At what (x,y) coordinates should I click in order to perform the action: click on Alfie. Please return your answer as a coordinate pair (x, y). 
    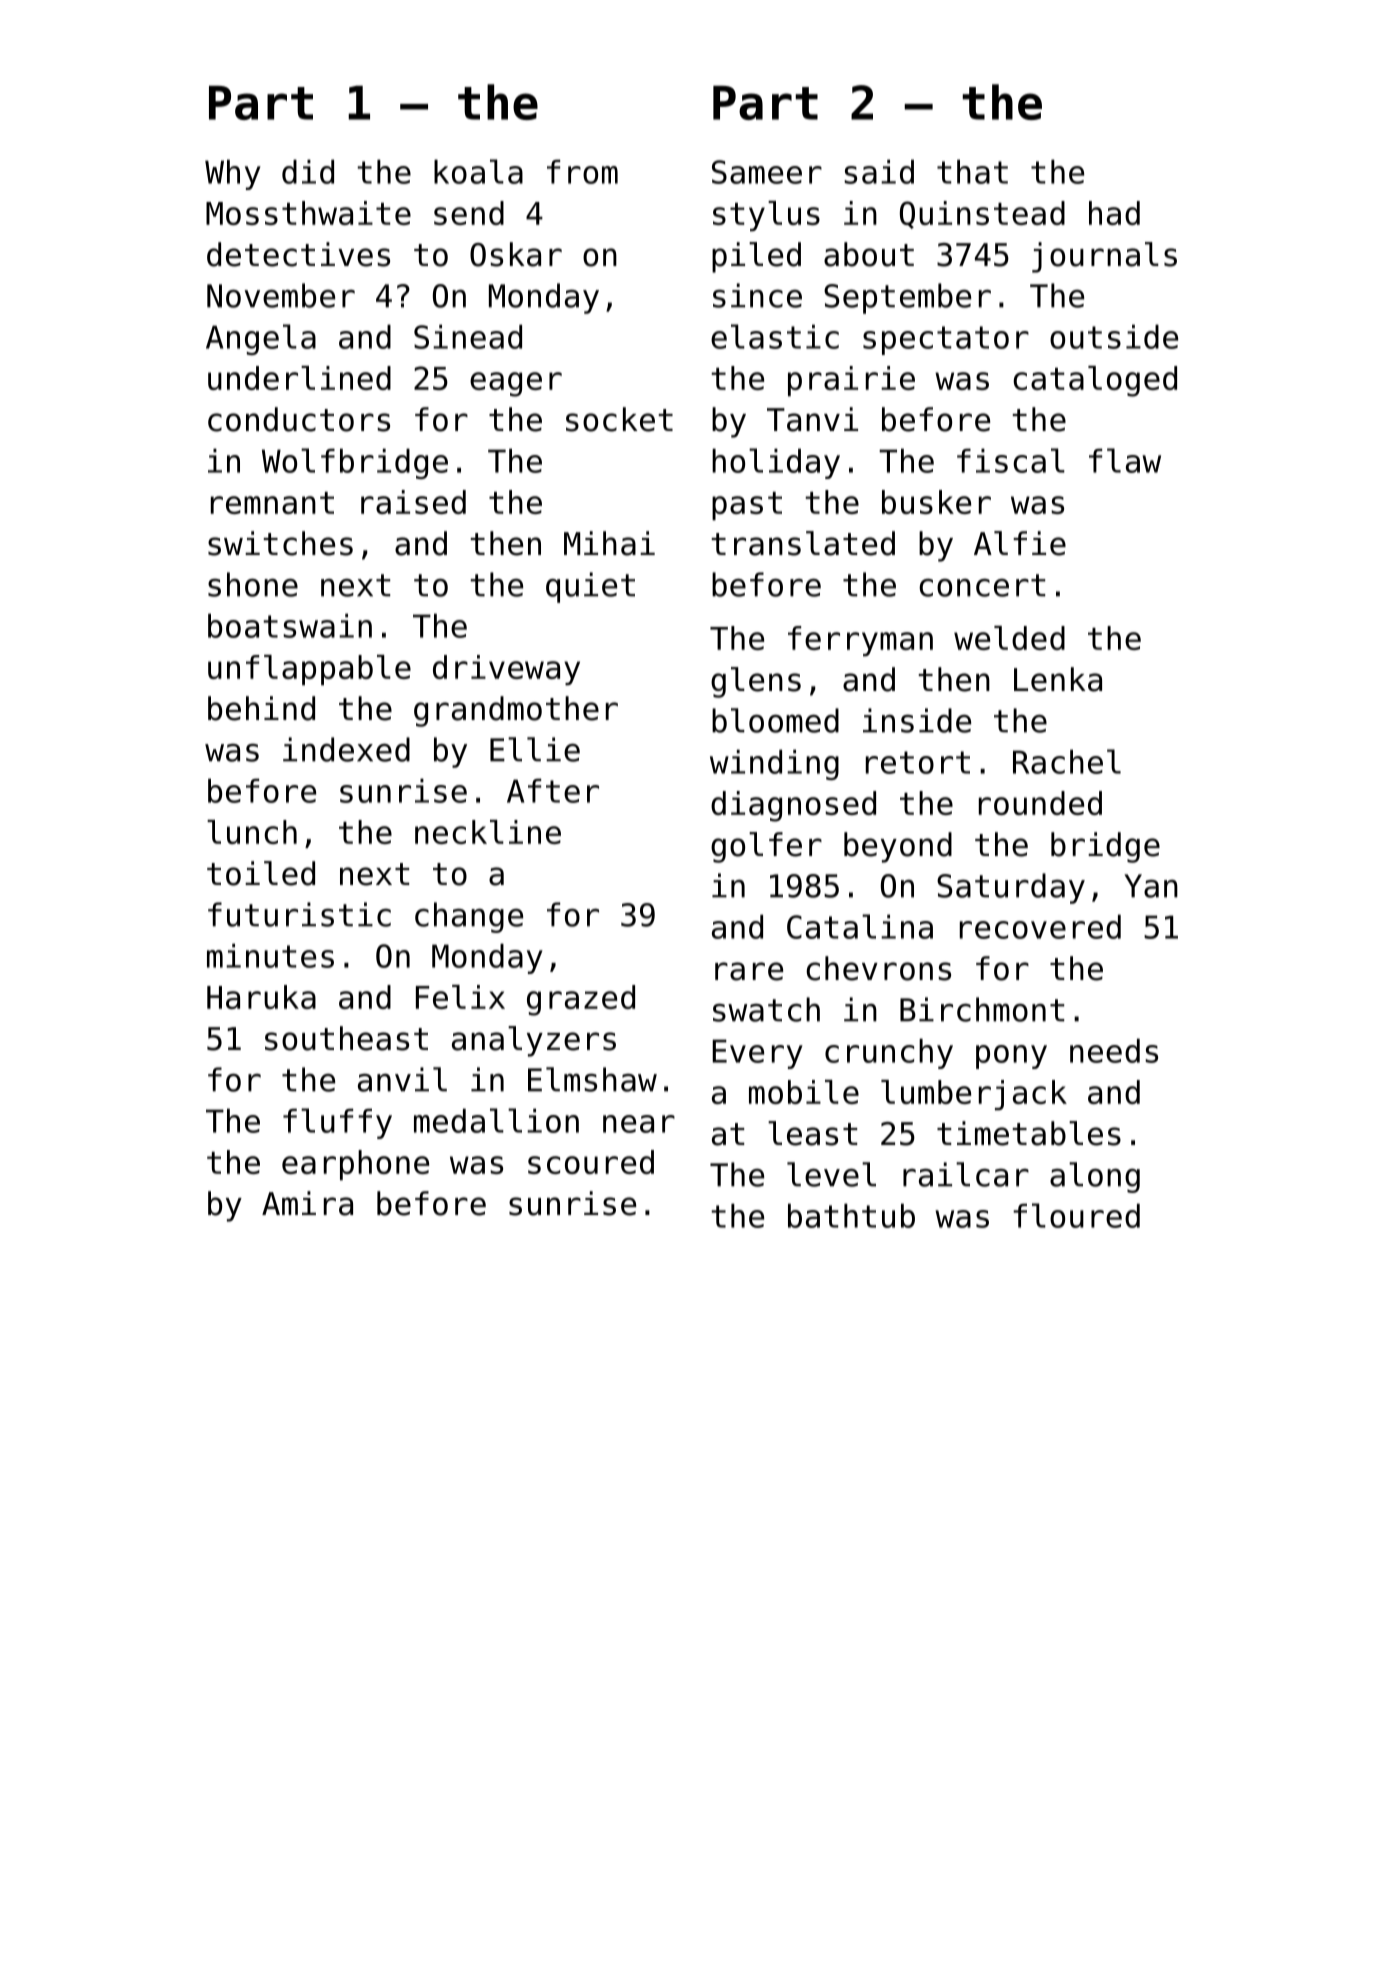
    Looking at the image, I should click on (1020, 543).
